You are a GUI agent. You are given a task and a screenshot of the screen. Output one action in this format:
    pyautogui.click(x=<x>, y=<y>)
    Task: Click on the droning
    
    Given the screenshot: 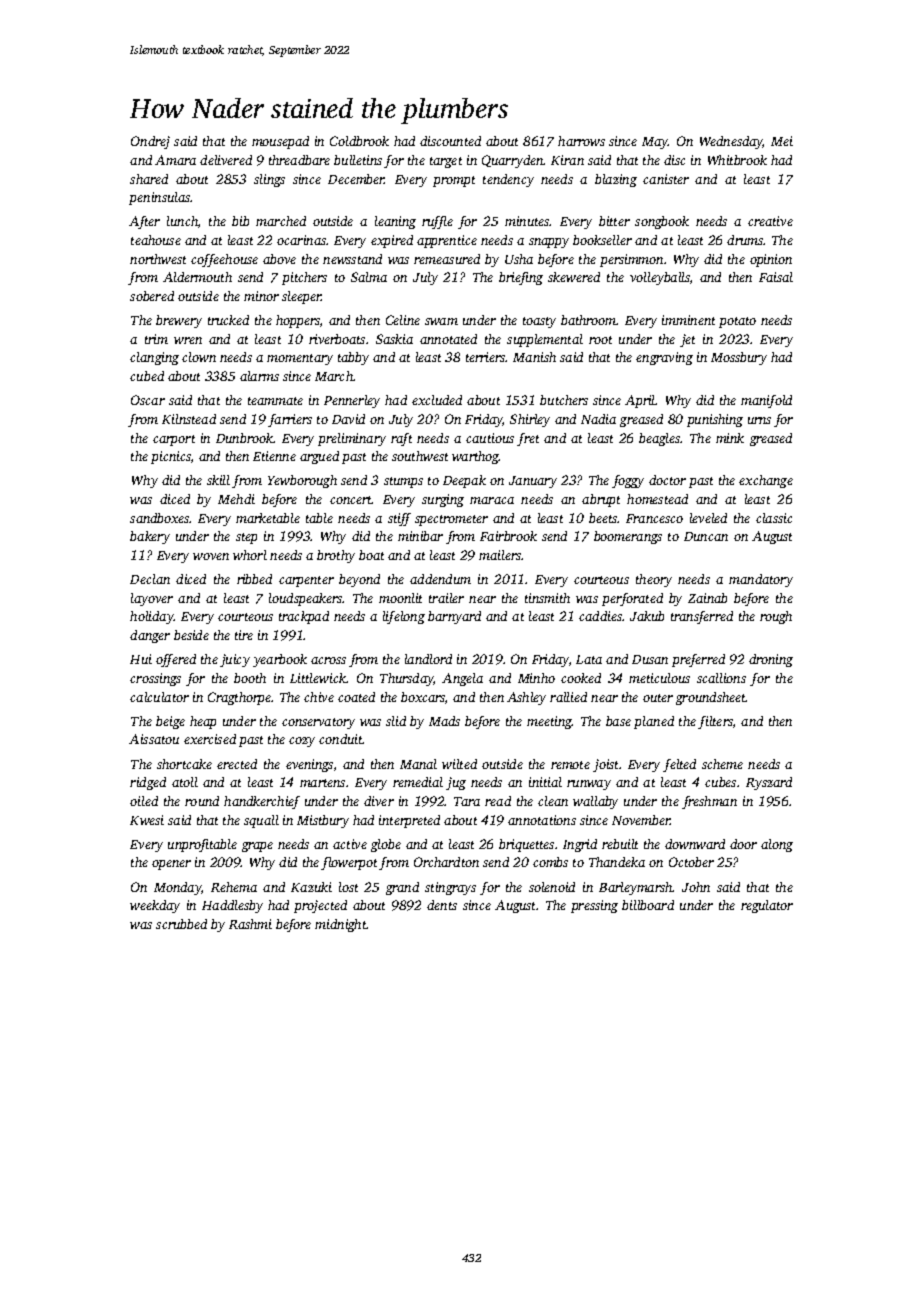 What is the action you would take?
    pyautogui.click(x=771, y=660)
